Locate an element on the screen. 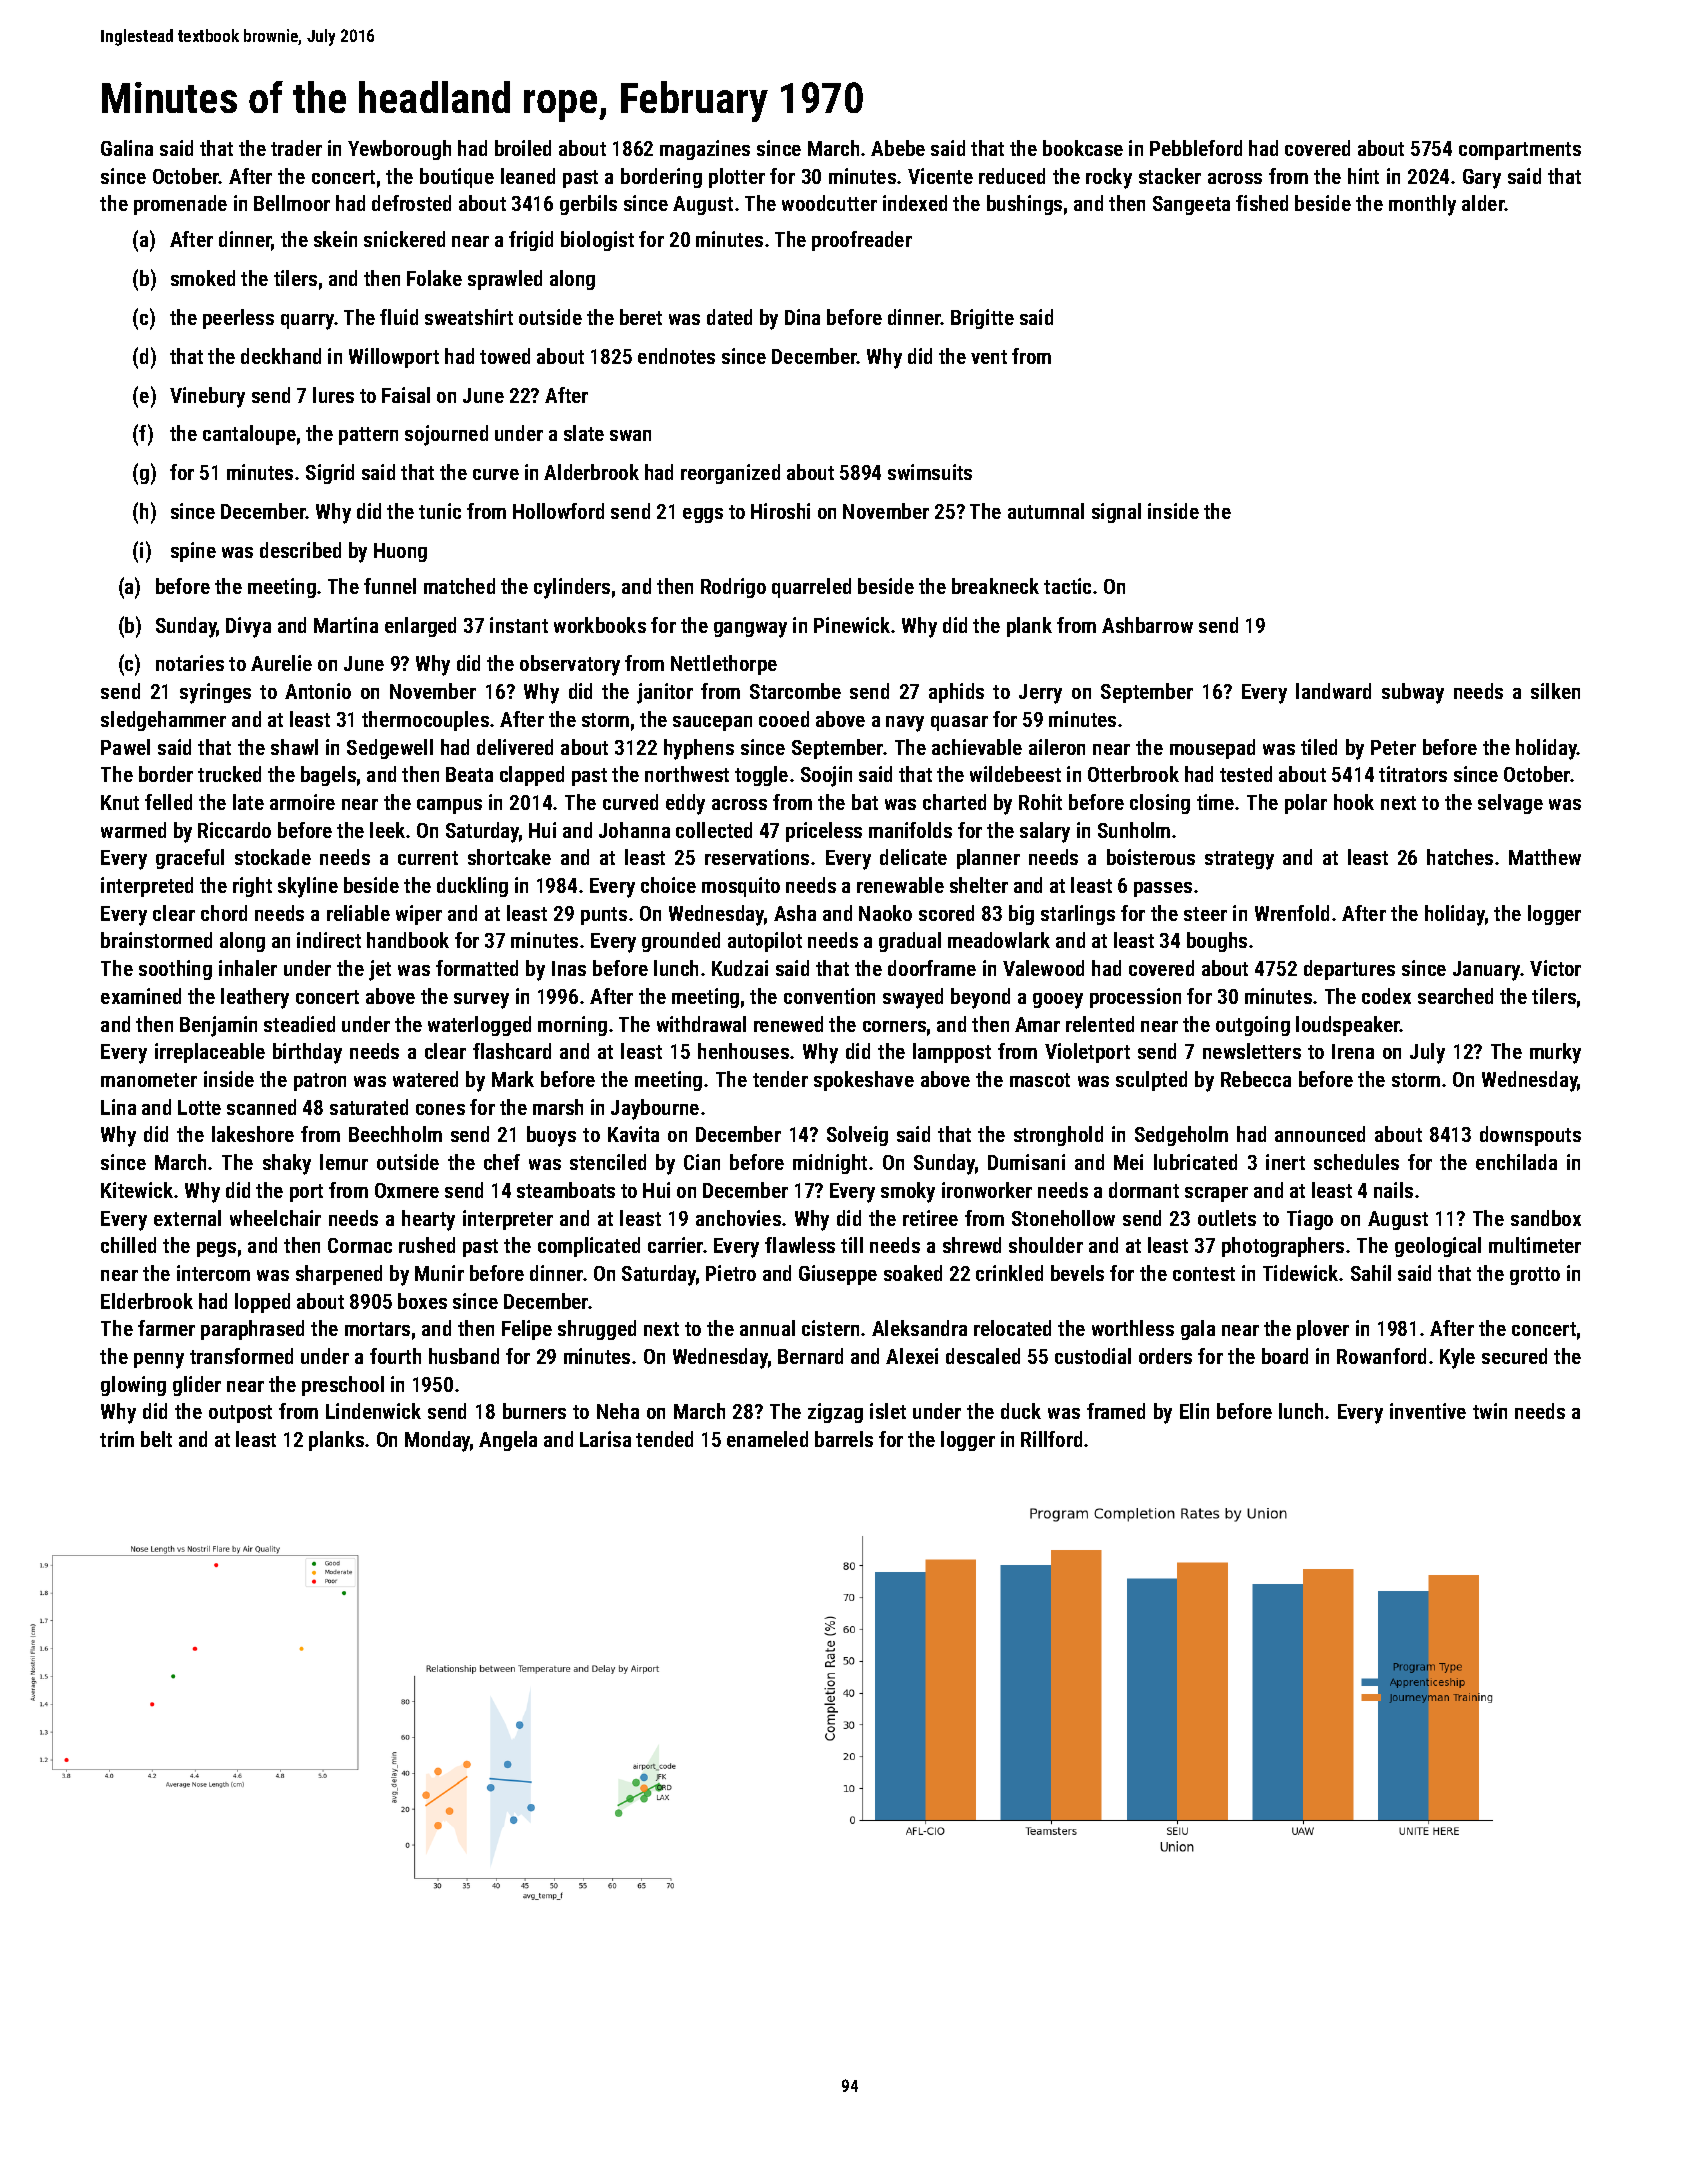 This screenshot has width=1683, height=2178. armoire is located at coordinates (302, 802).
